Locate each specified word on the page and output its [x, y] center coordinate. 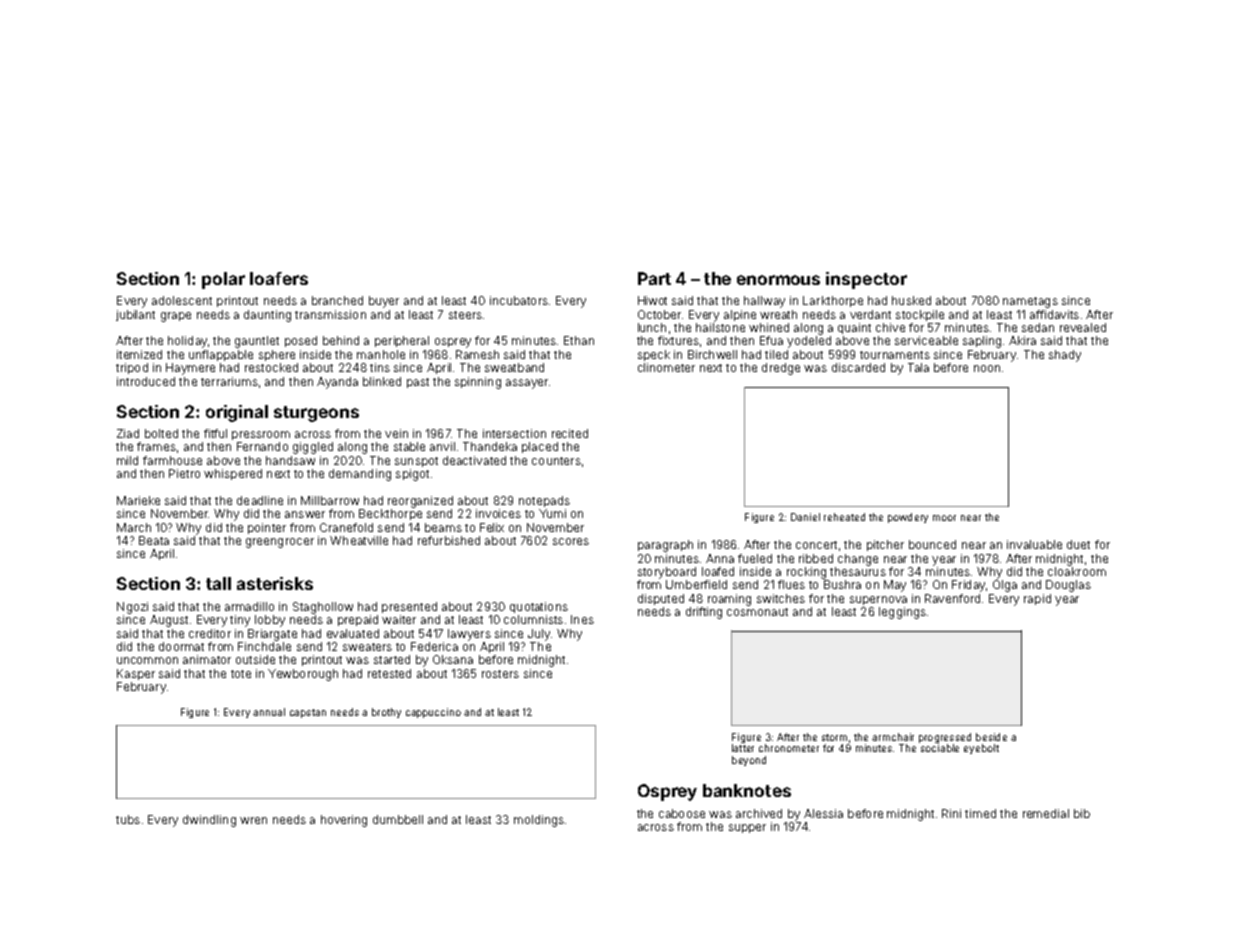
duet [1078, 544]
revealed [1083, 327]
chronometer [789, 748]
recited [570, 433]
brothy [386, 713]
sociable [940, 748]
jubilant [135, 315]
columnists [533, 619]
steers [465, 315]
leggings [902, 613]
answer [305, 514]
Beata [154, 540]
